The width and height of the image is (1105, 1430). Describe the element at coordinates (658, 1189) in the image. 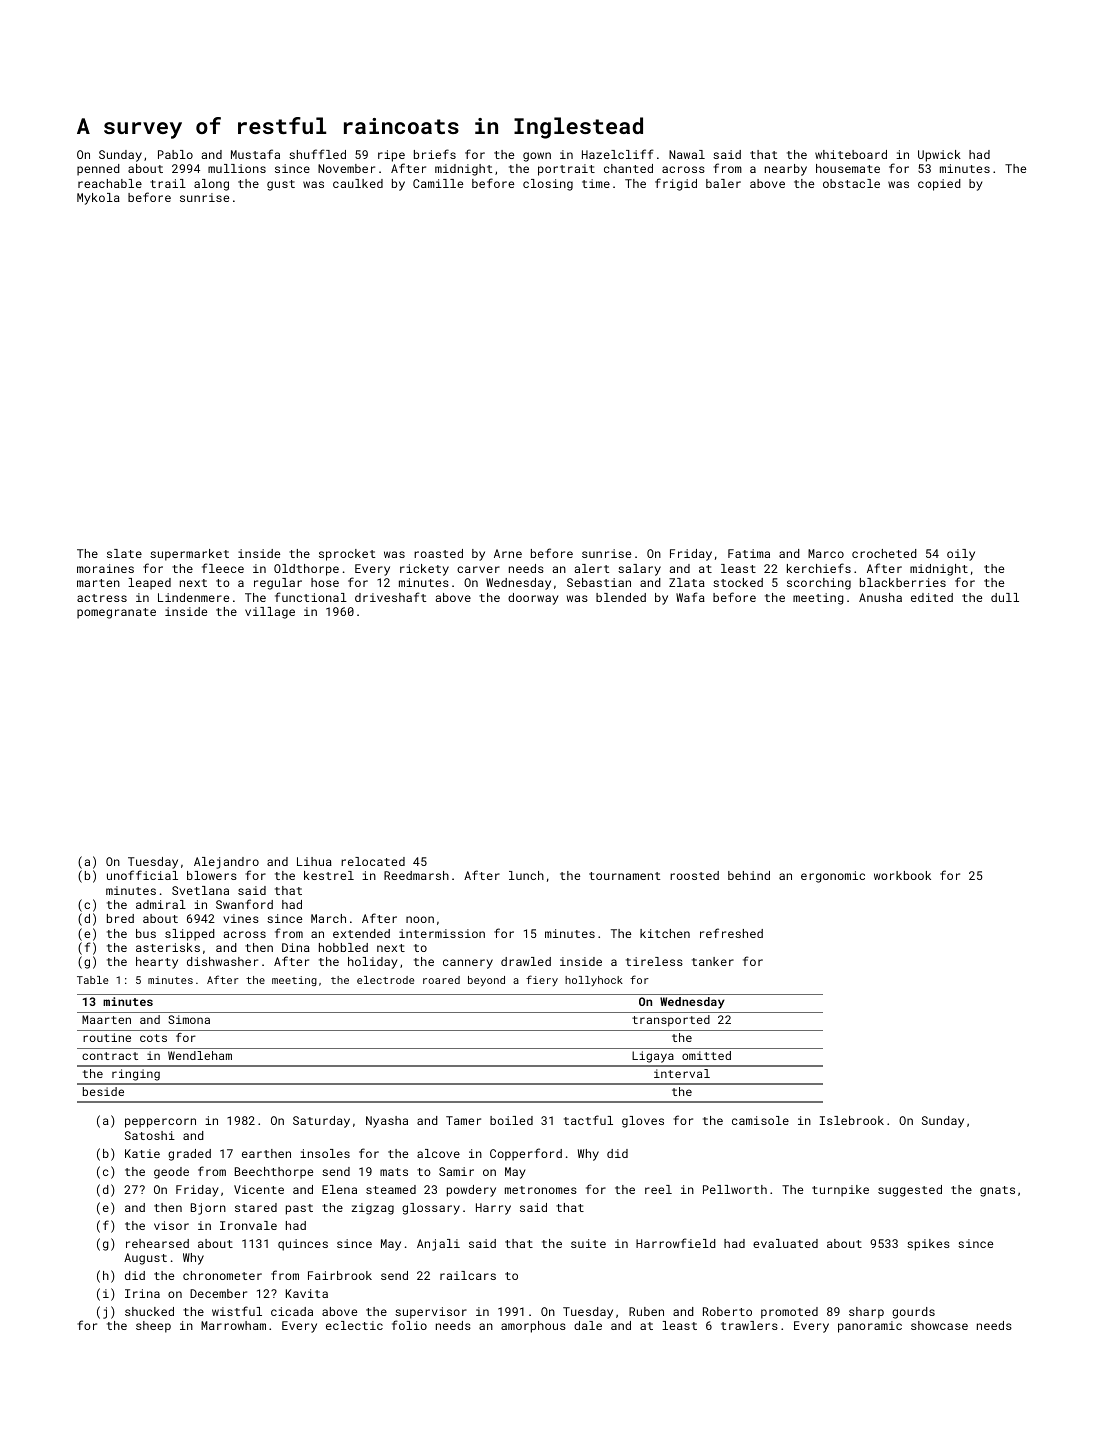

I see `reel` at that location.
